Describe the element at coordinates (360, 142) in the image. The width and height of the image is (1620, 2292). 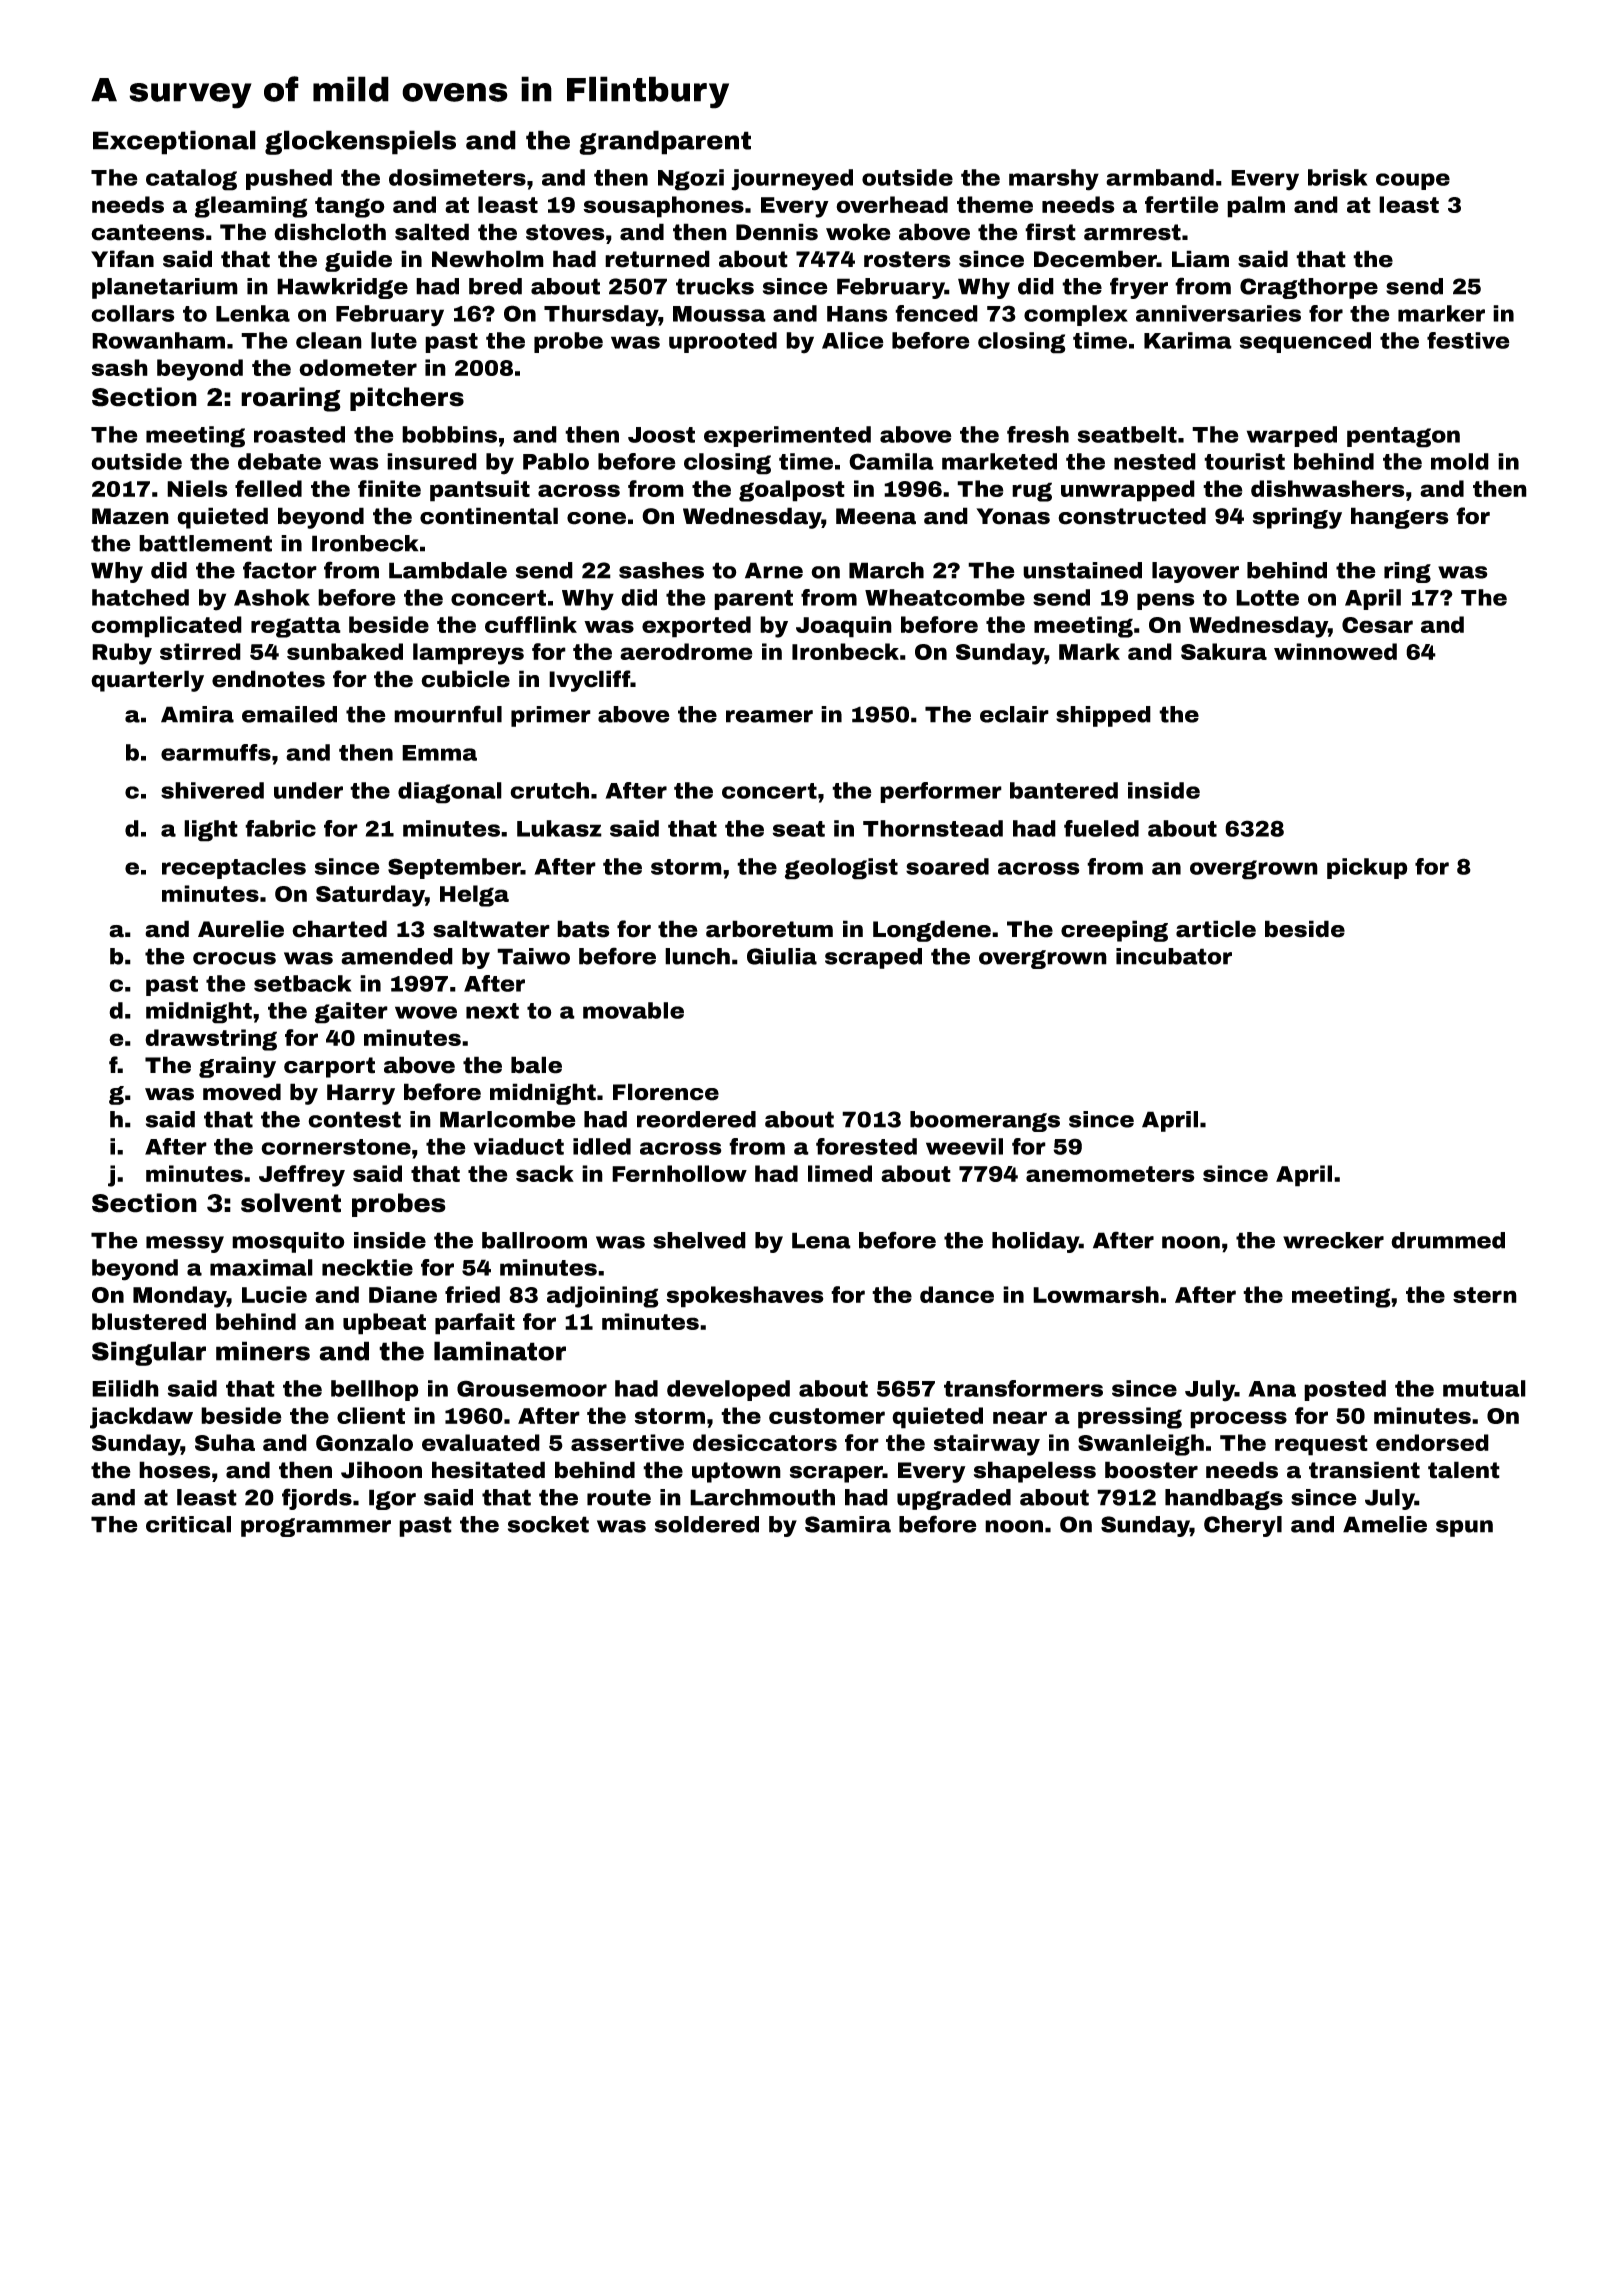
I see `glockenspiels` at that location.
